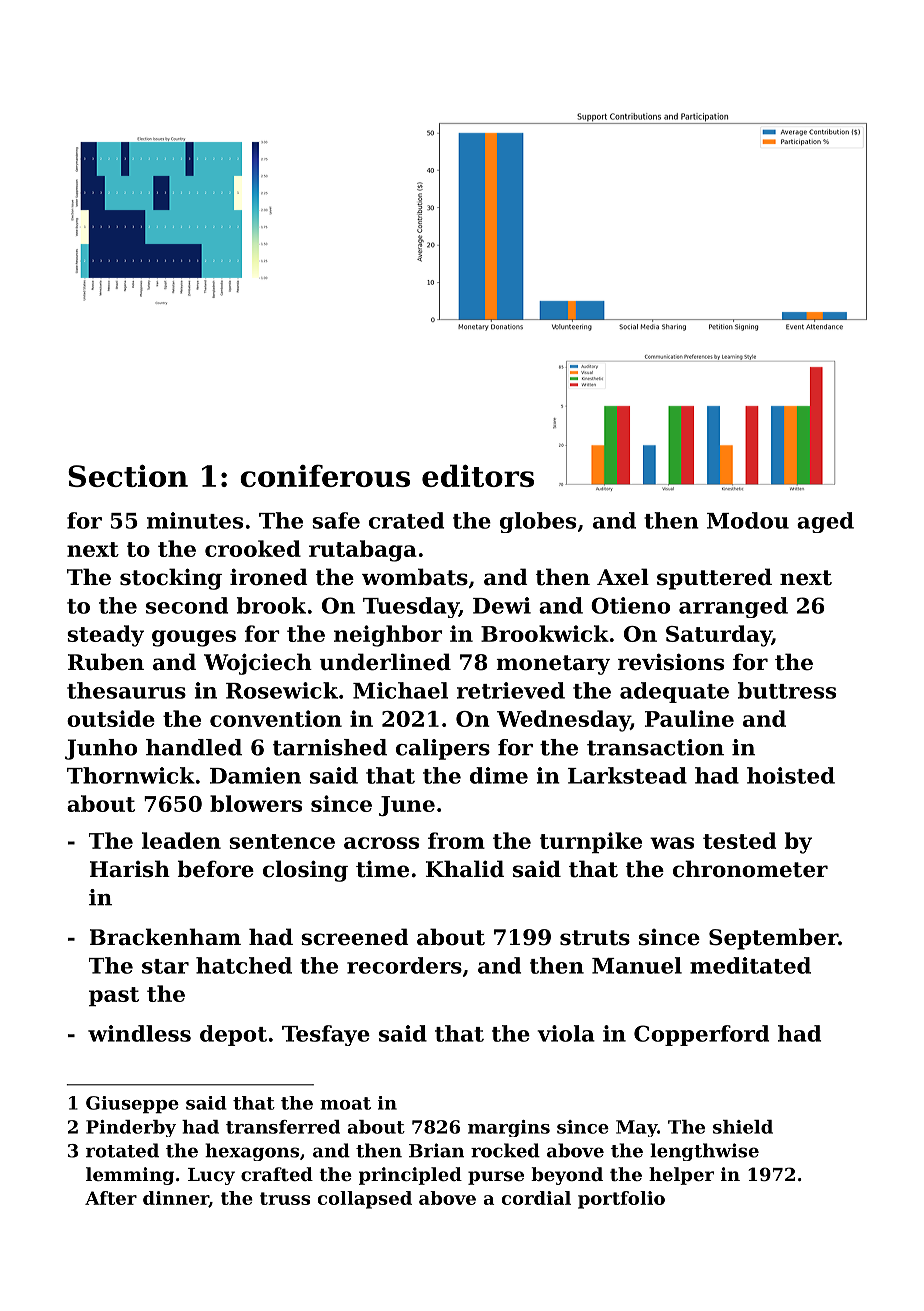 Image resolution: width=924 pixels, height=1311 pixels. What do you see at coordinates (105, 636) in the image?
I see `steady` at bounding box center [105, 636].
